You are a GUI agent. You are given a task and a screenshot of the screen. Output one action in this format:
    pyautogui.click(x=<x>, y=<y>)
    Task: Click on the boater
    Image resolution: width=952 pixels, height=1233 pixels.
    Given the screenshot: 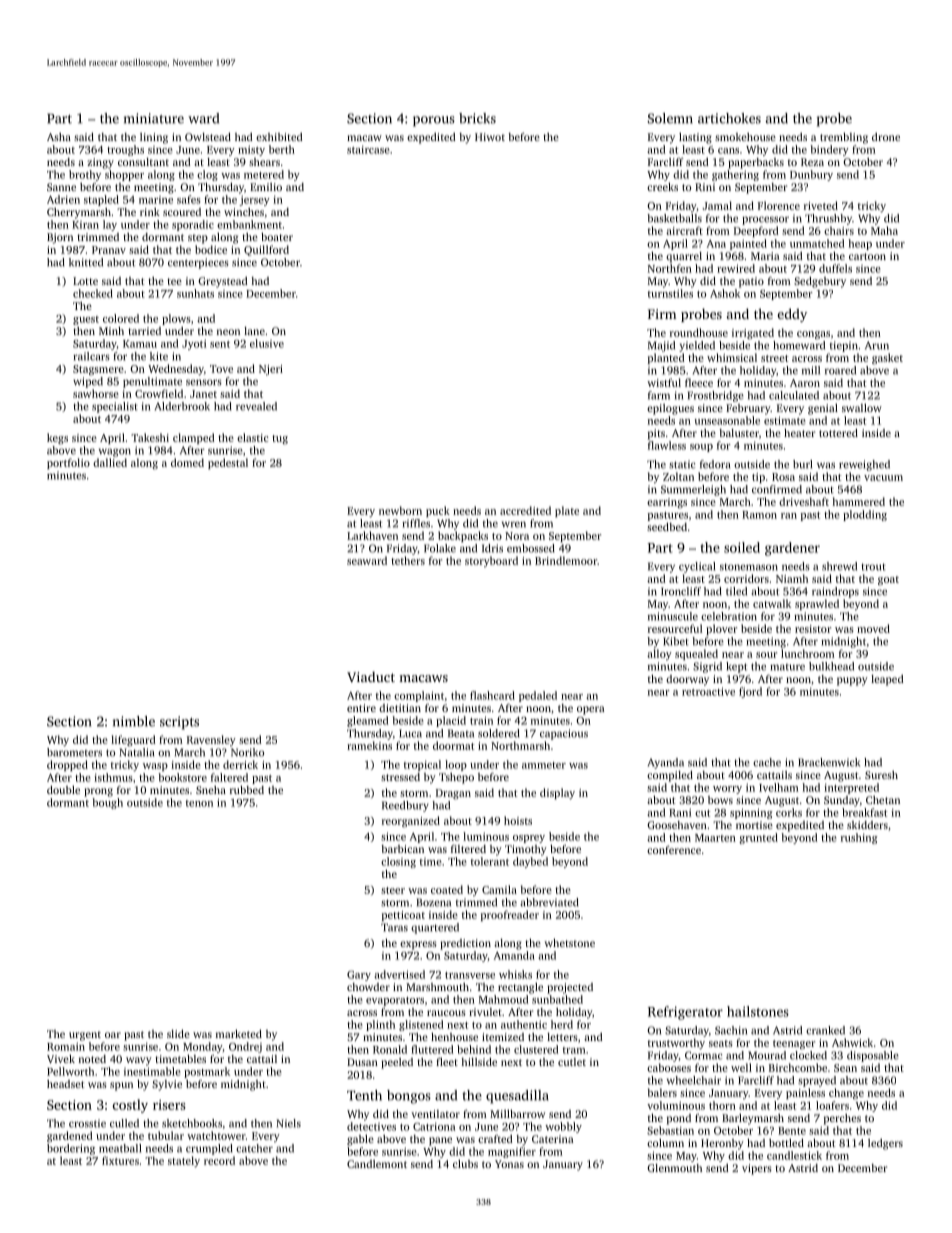 What is the action you would take?
    pyautogui.click(x=277, y=236)
